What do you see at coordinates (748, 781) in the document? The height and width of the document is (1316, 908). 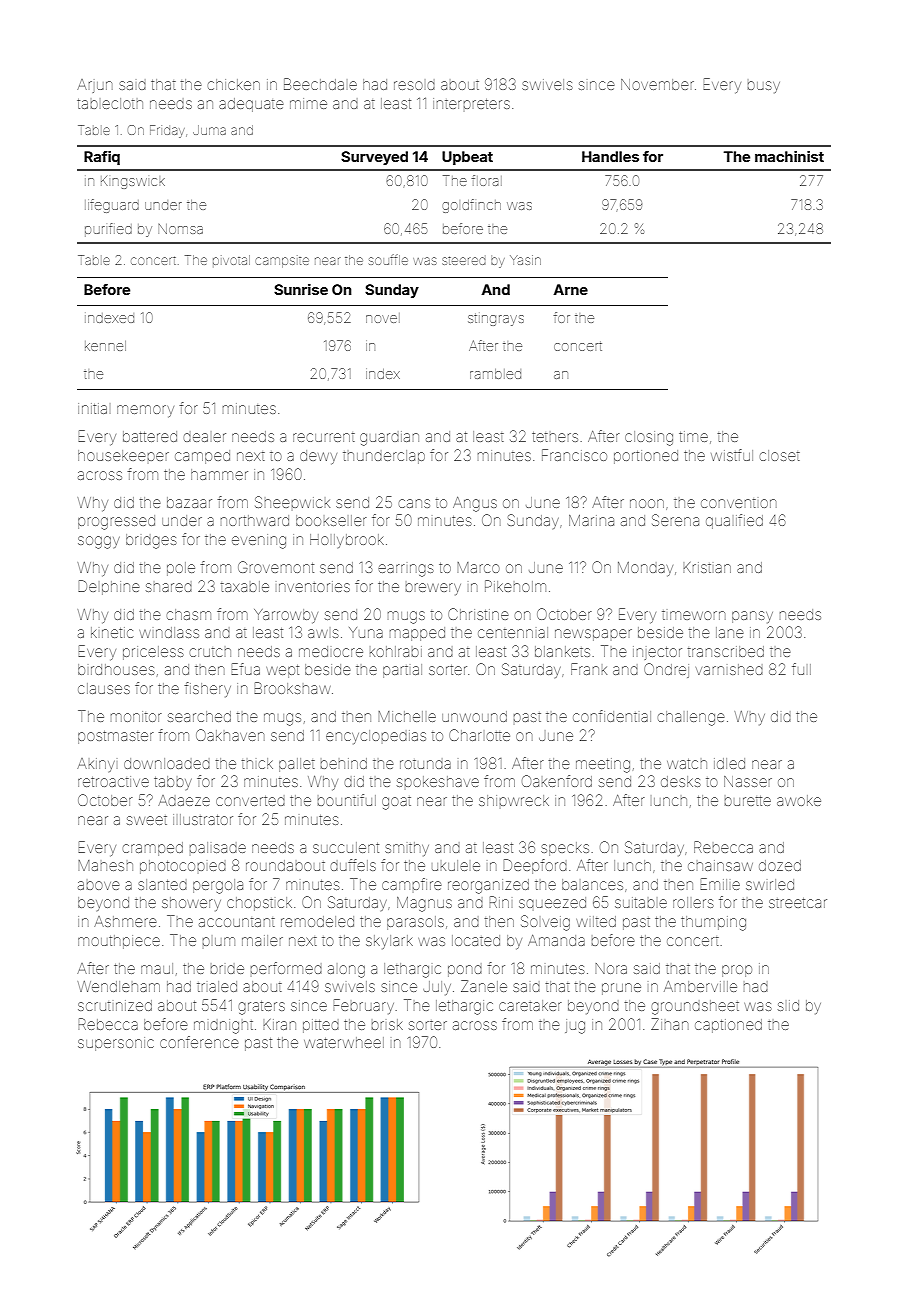 I see `Nasser` at bounding box center [748, 781].
